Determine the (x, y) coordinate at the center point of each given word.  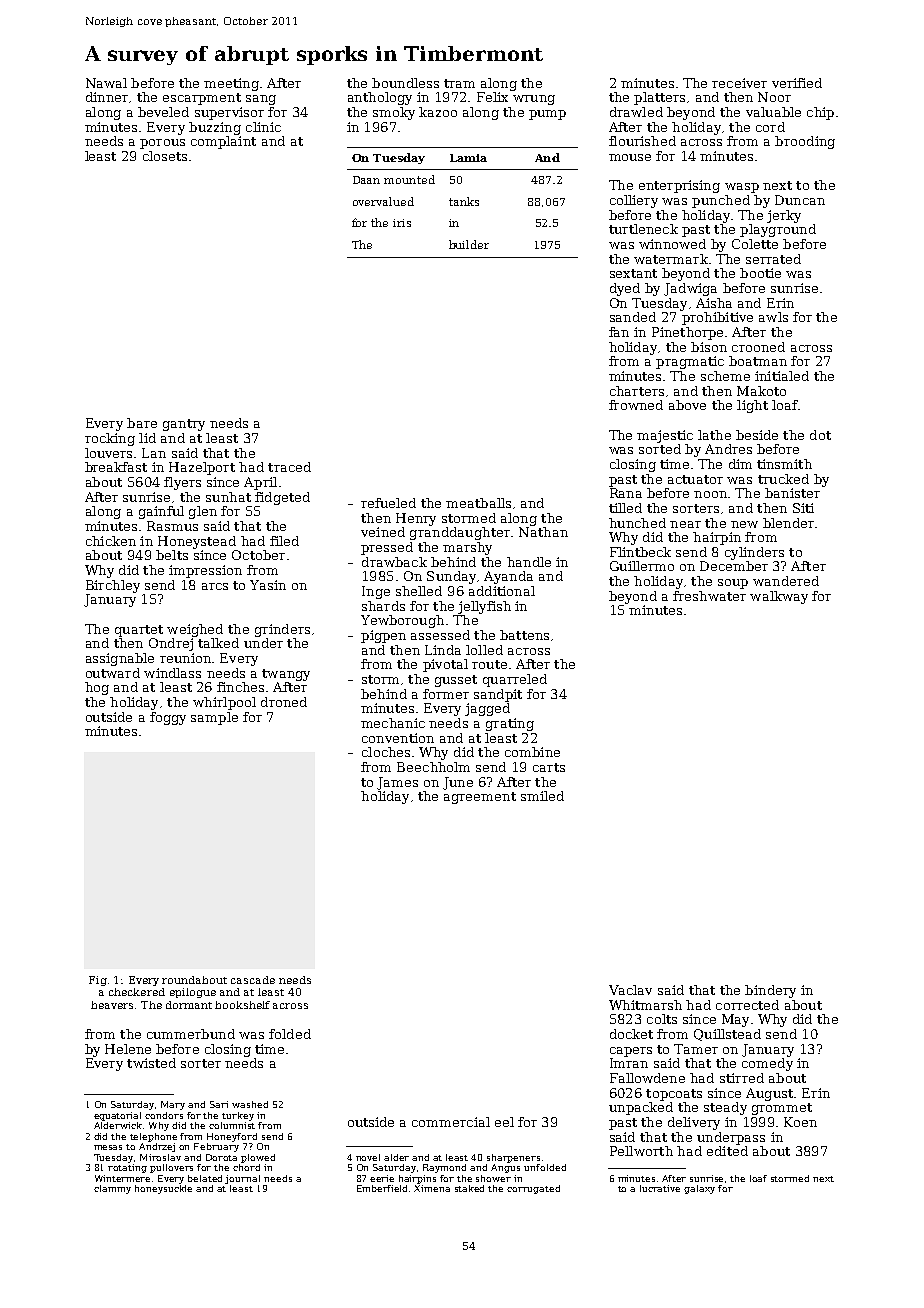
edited (727, 1151)
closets (165, 156)
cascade (253, 980)
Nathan (543, 532)
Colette (755, 244)
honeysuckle (163, 1189)
